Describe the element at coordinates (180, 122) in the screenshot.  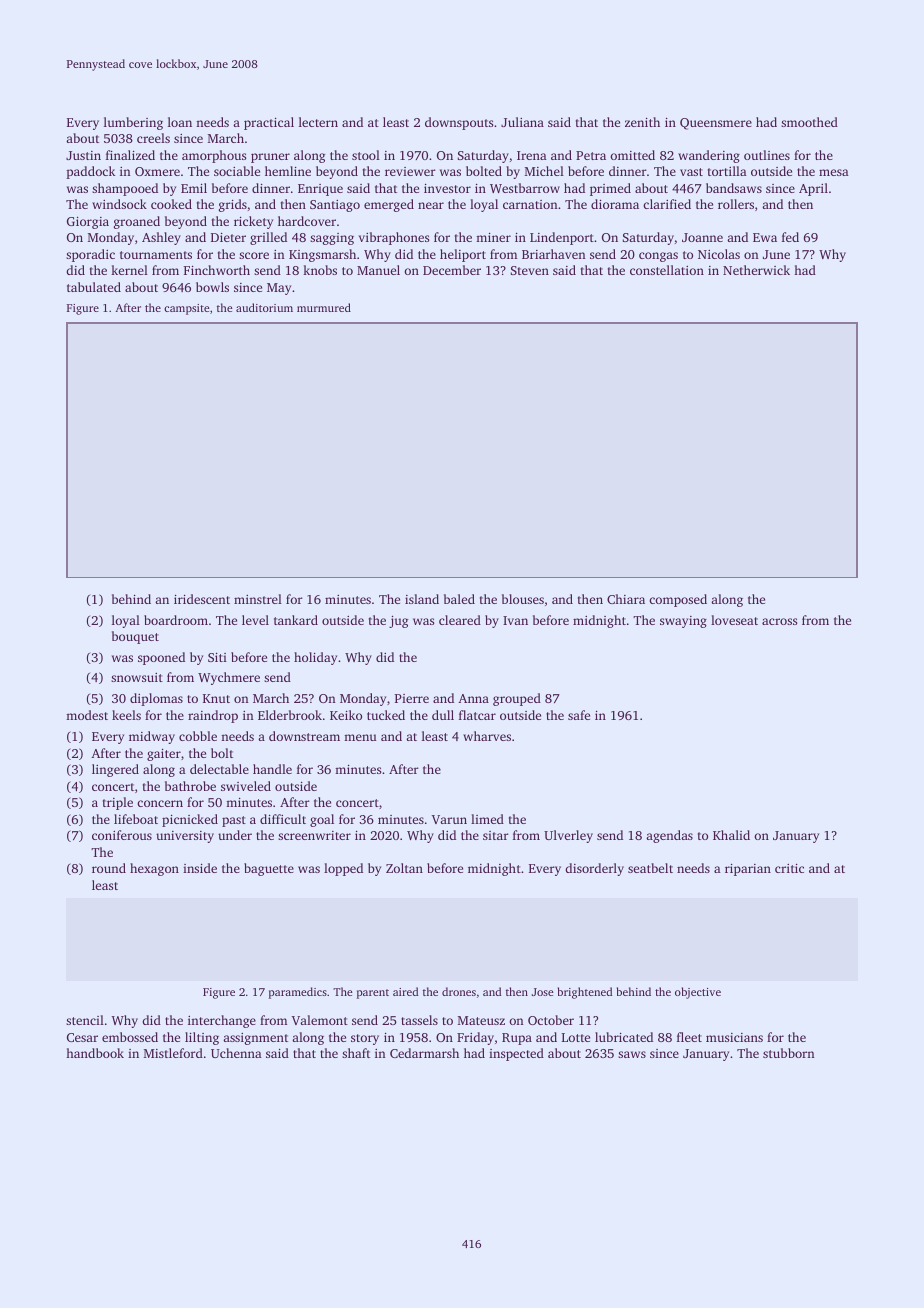
I see `loan` at that location.
